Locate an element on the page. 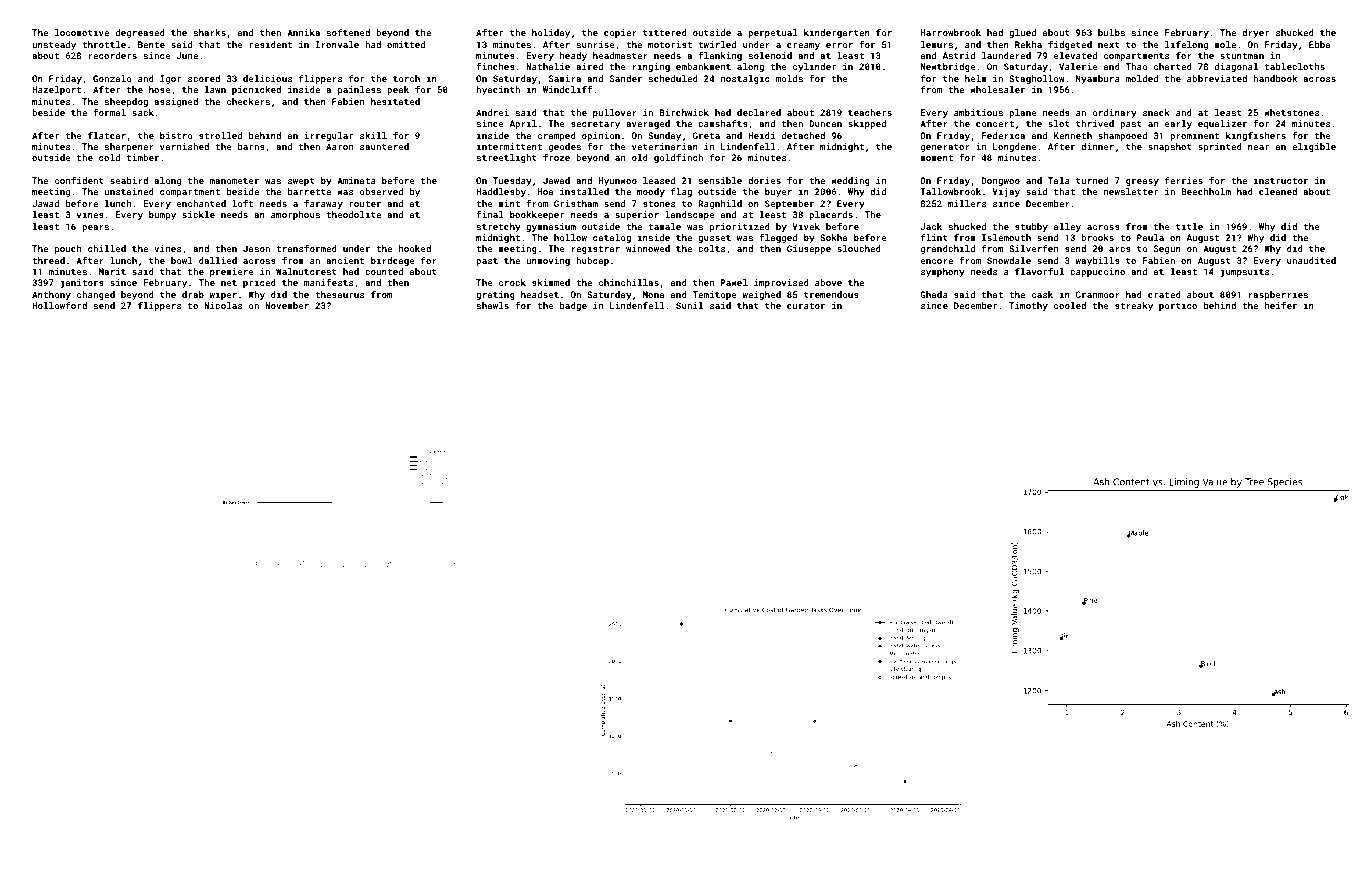 The image size is (1372, 887). moment is located at coordinates (936, 158).
